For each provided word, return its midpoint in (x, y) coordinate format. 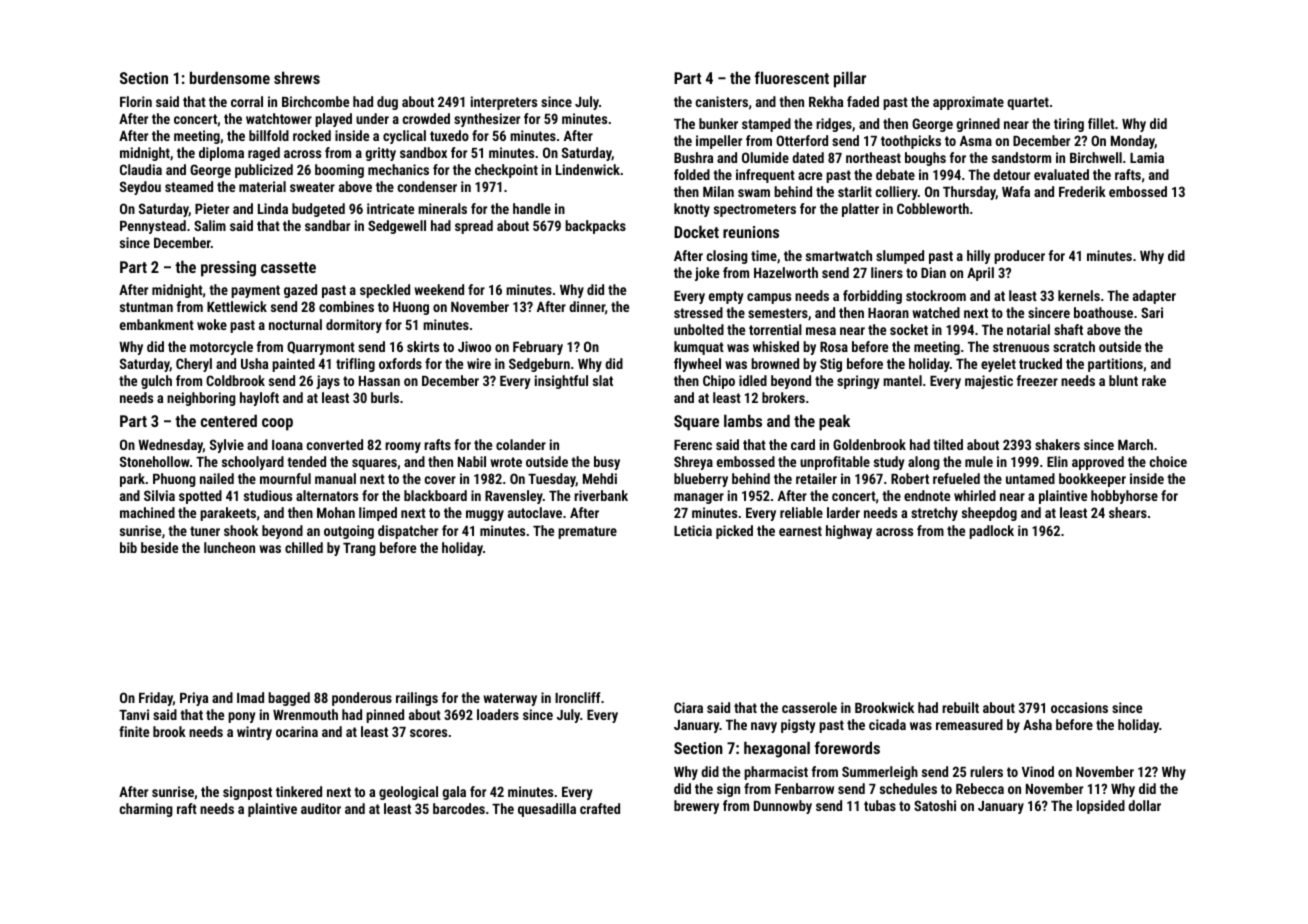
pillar (850, 79)
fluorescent (792, 77)
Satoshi (935, 805)
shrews (297, 77)
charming (146, 810)
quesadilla (547, 810)
